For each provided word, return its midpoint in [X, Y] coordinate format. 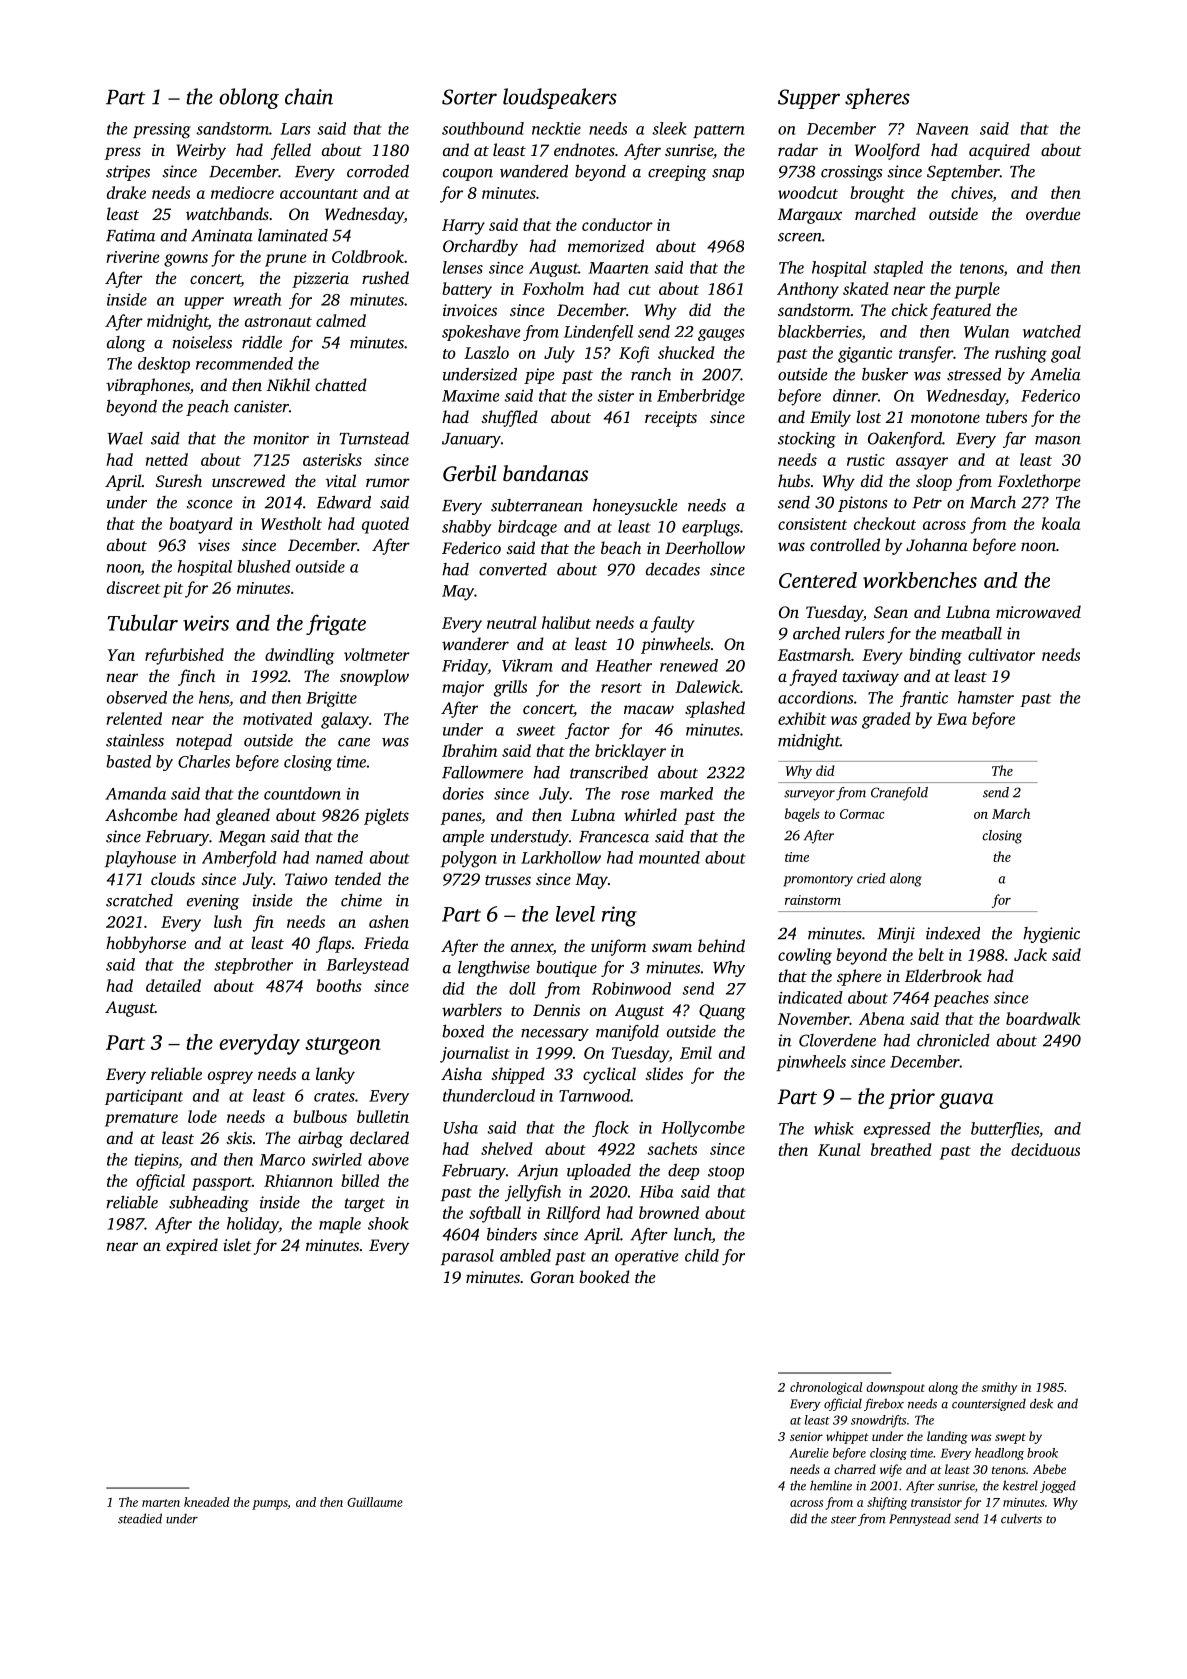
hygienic [1051, 935]
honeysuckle [635, 507]
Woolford [887, 151]
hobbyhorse [146, 944]
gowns [186, 260]
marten [161, 1503]
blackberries [820, 331]
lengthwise [494, 969]
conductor [617, 224]
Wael [125, 438]
